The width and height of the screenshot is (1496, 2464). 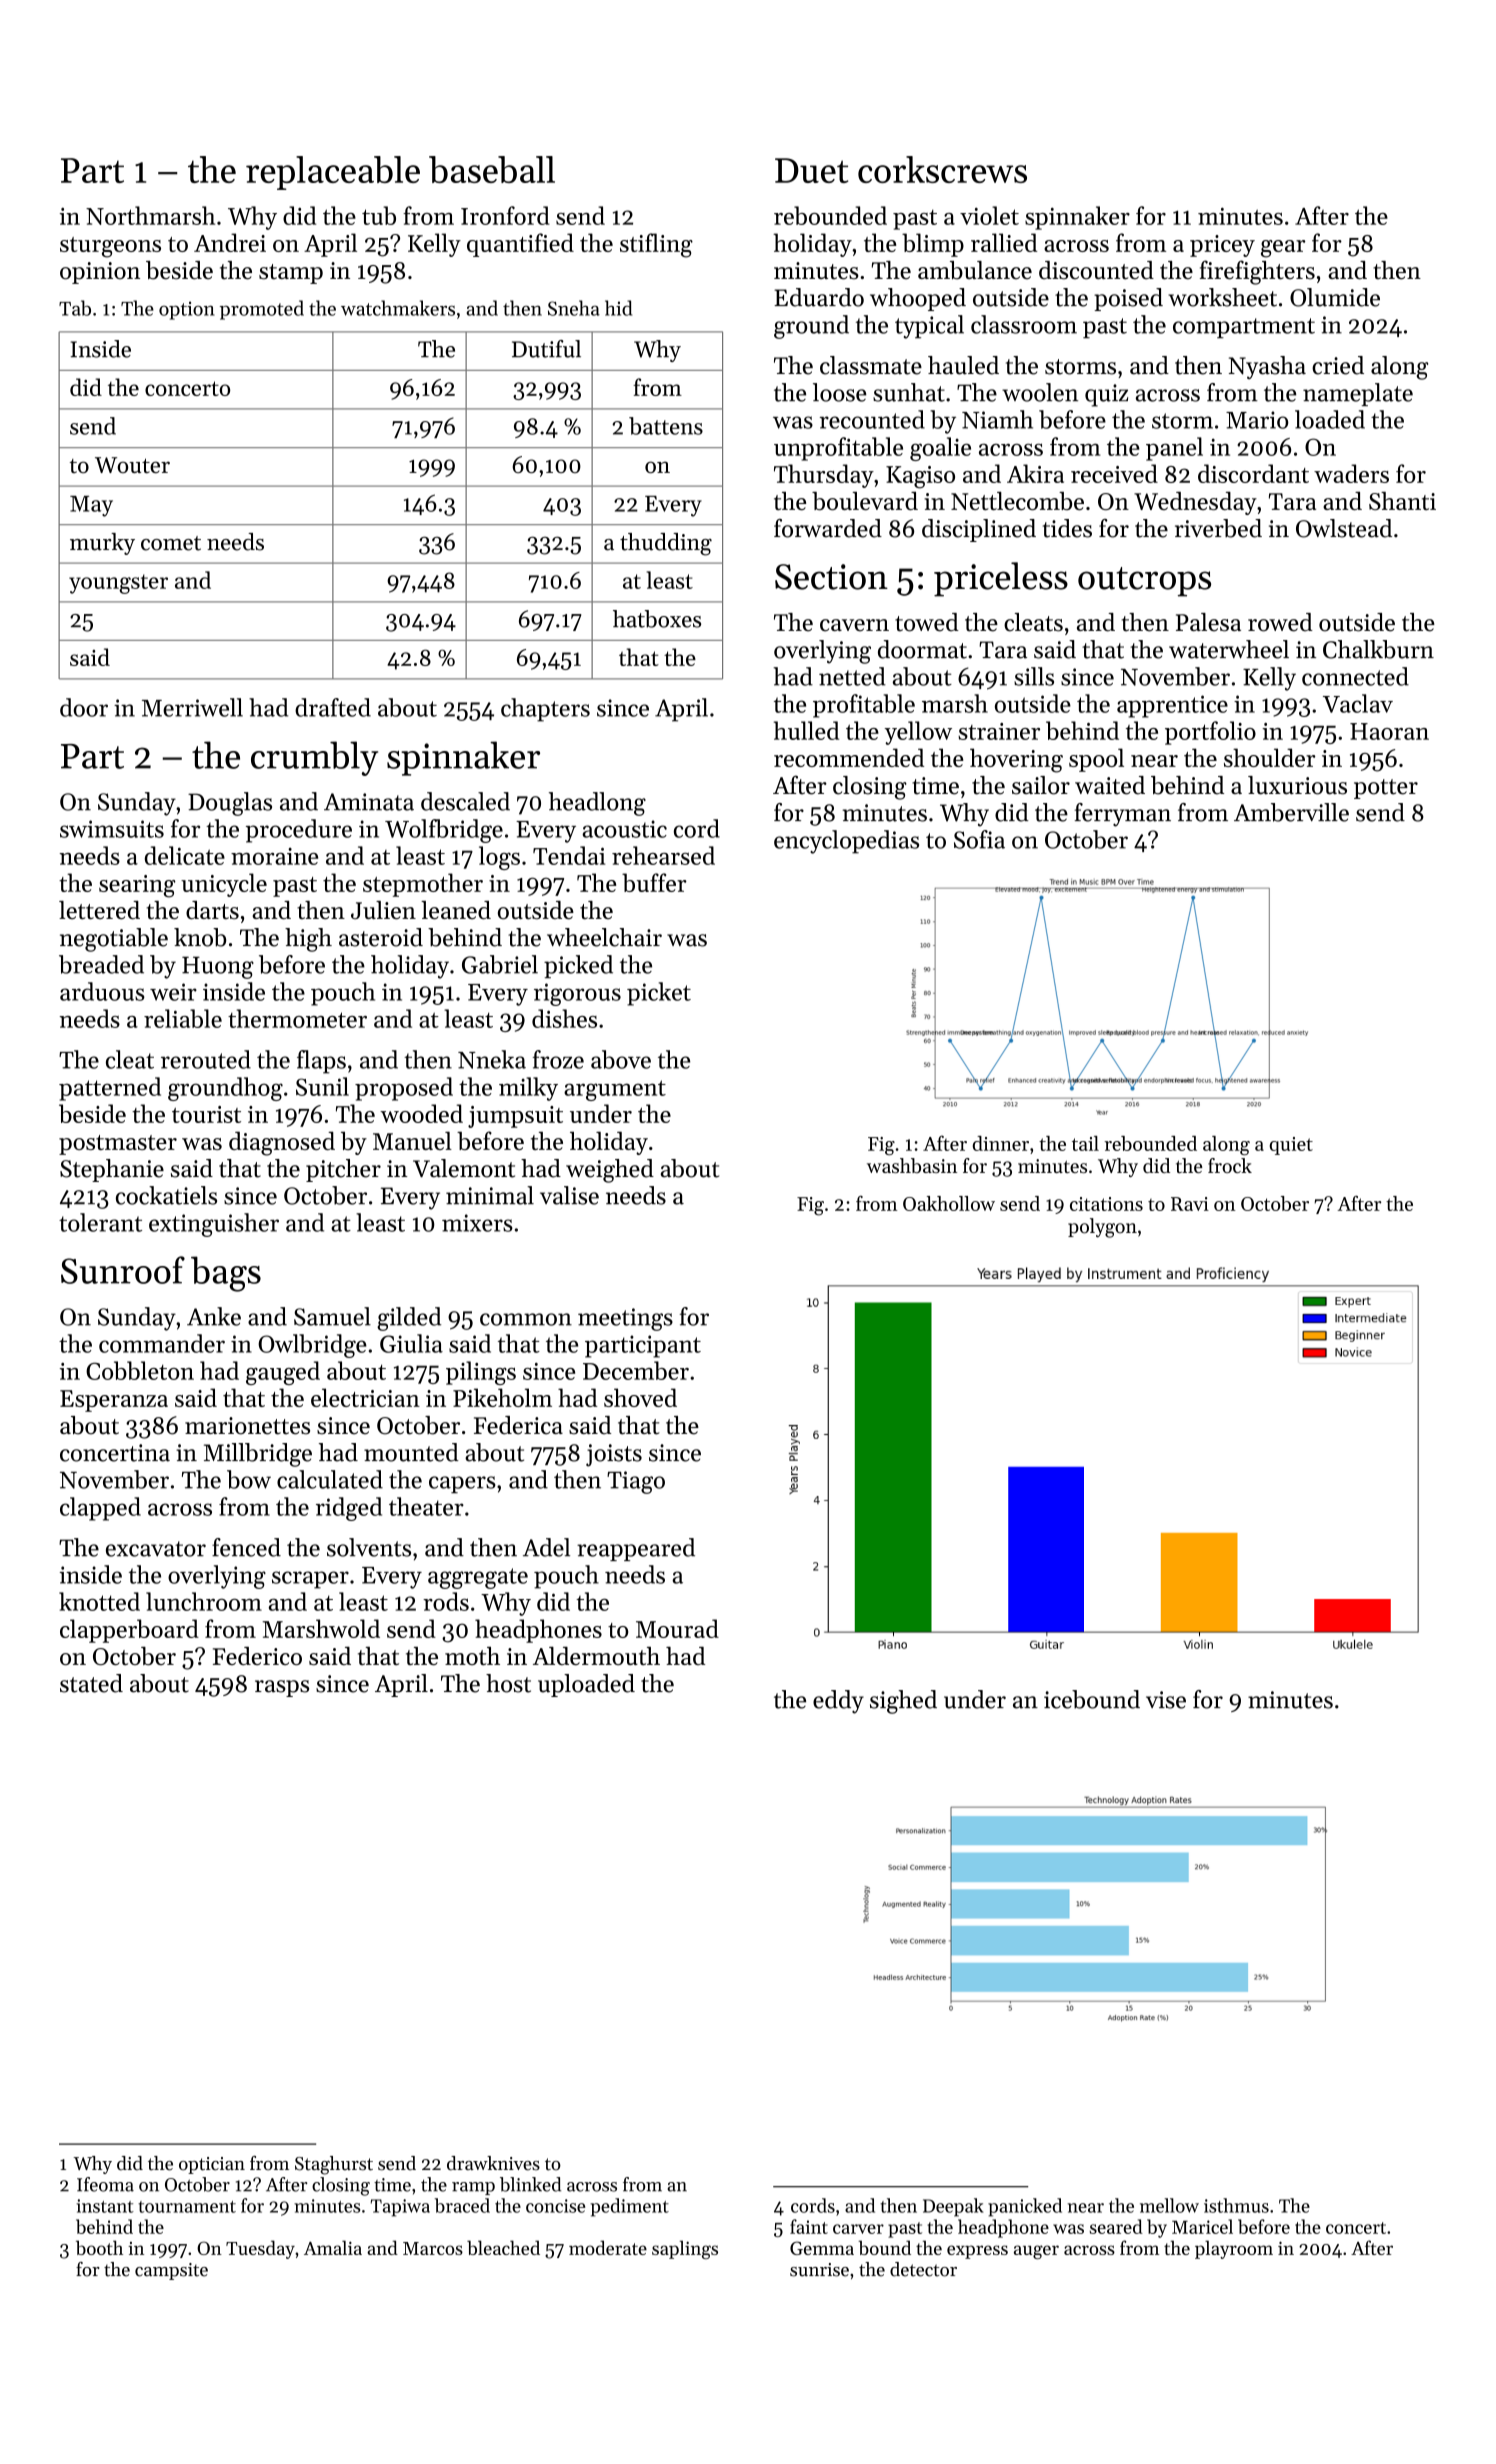 I want to click on quiet, so click(x=1291, y=1146).
